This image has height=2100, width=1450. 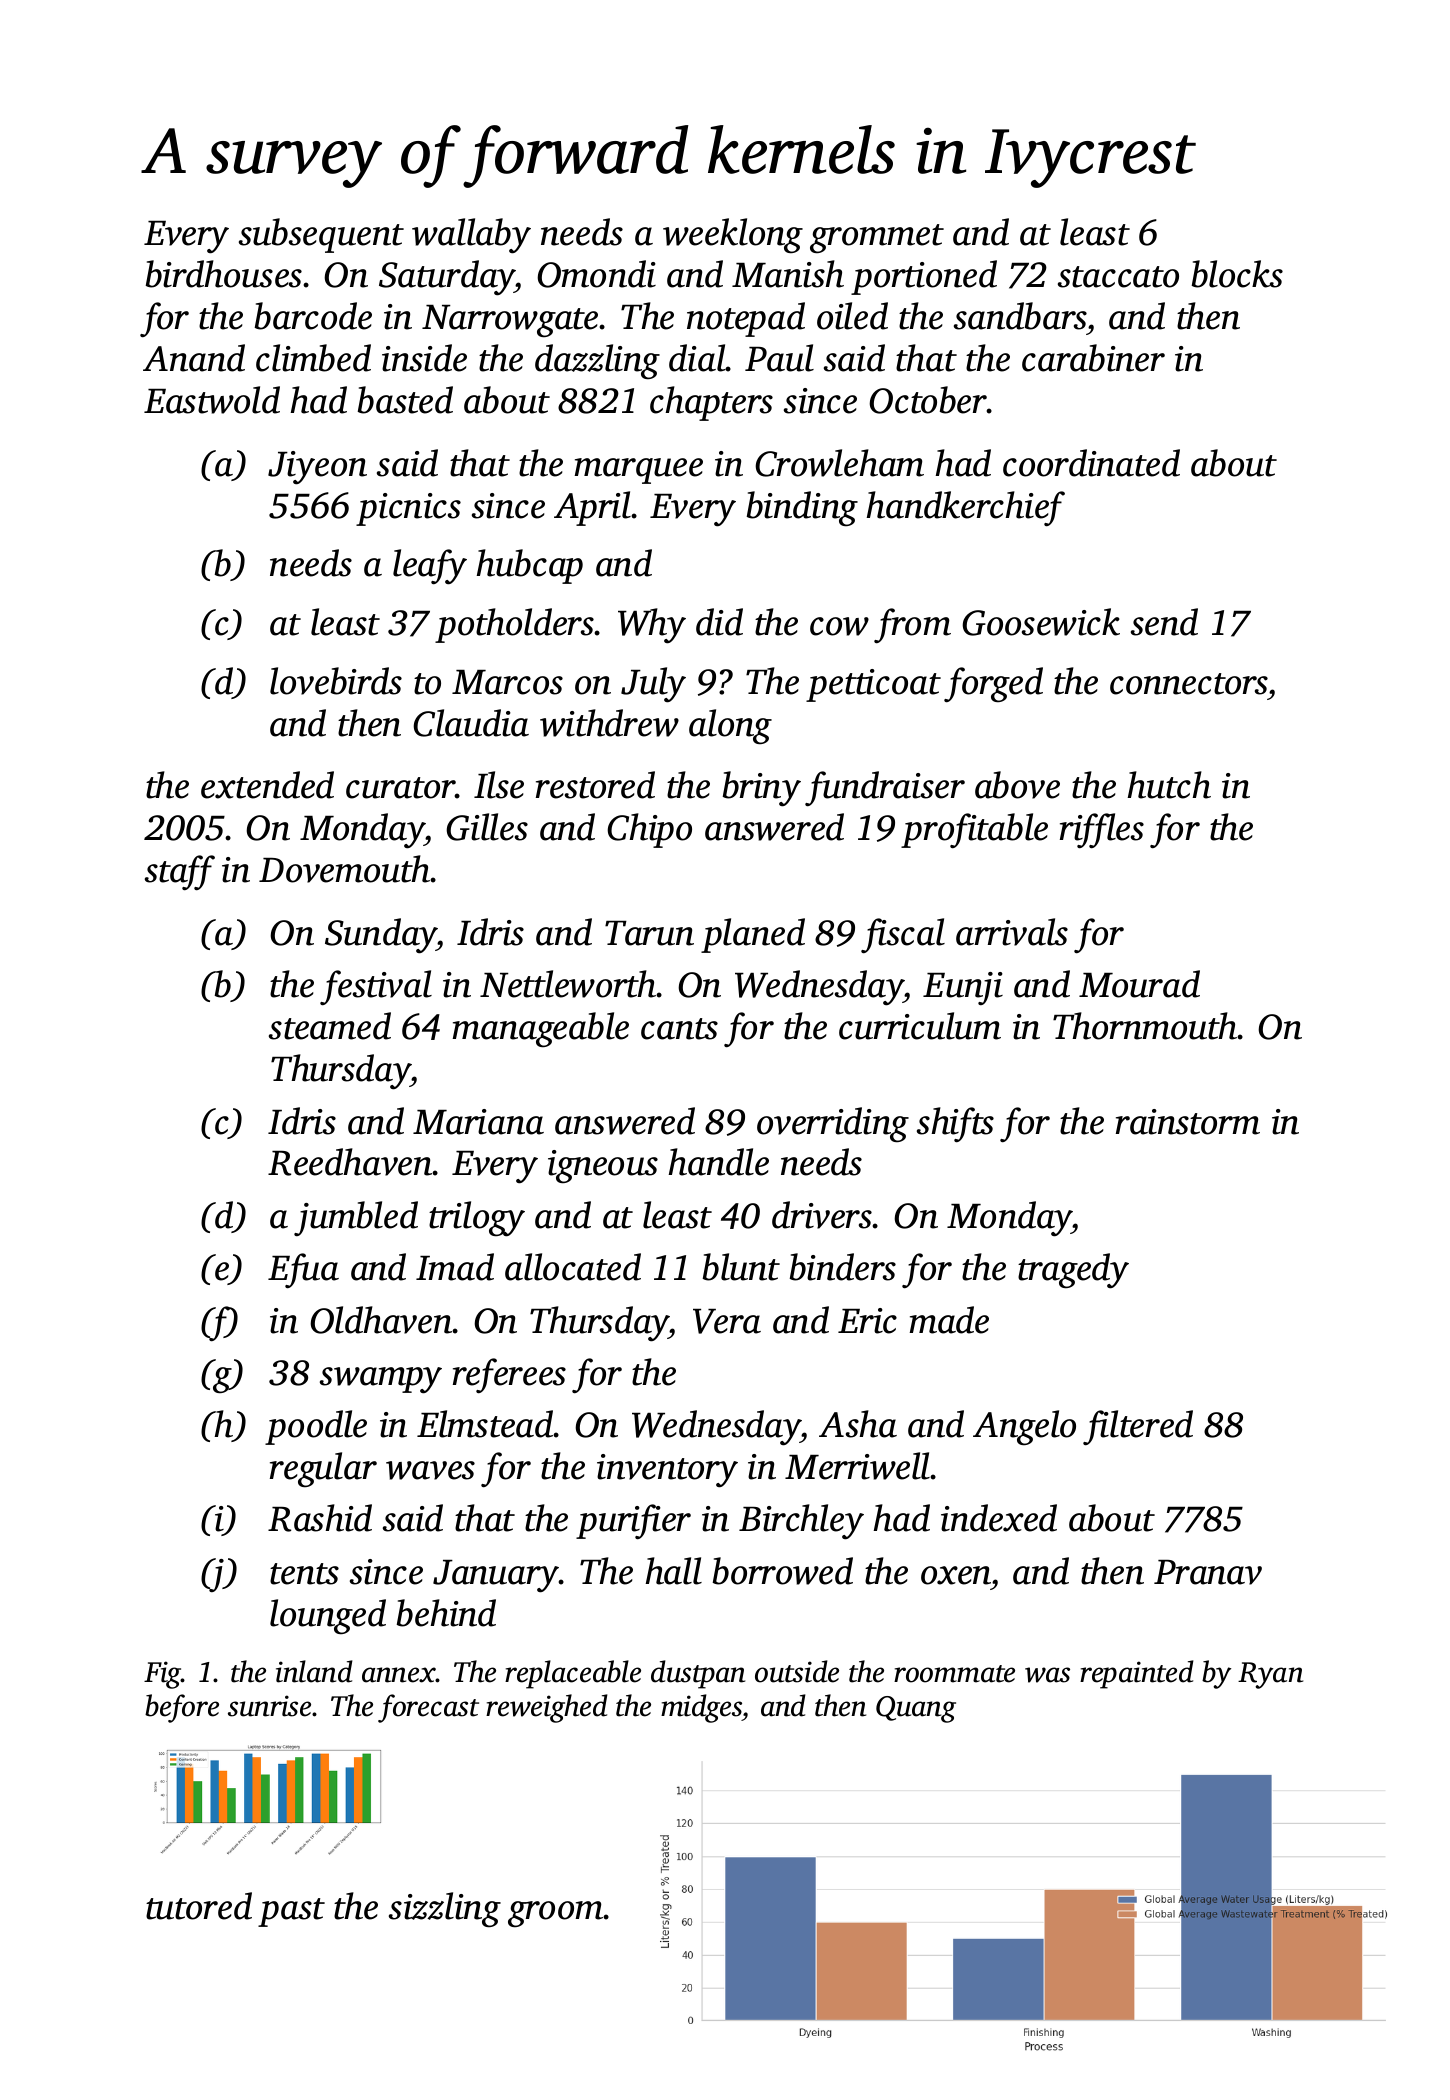 What do you see at coordinates (1188, 1122) in the image?
I see `rainstorm` at bounding box center [1188, 1122].
